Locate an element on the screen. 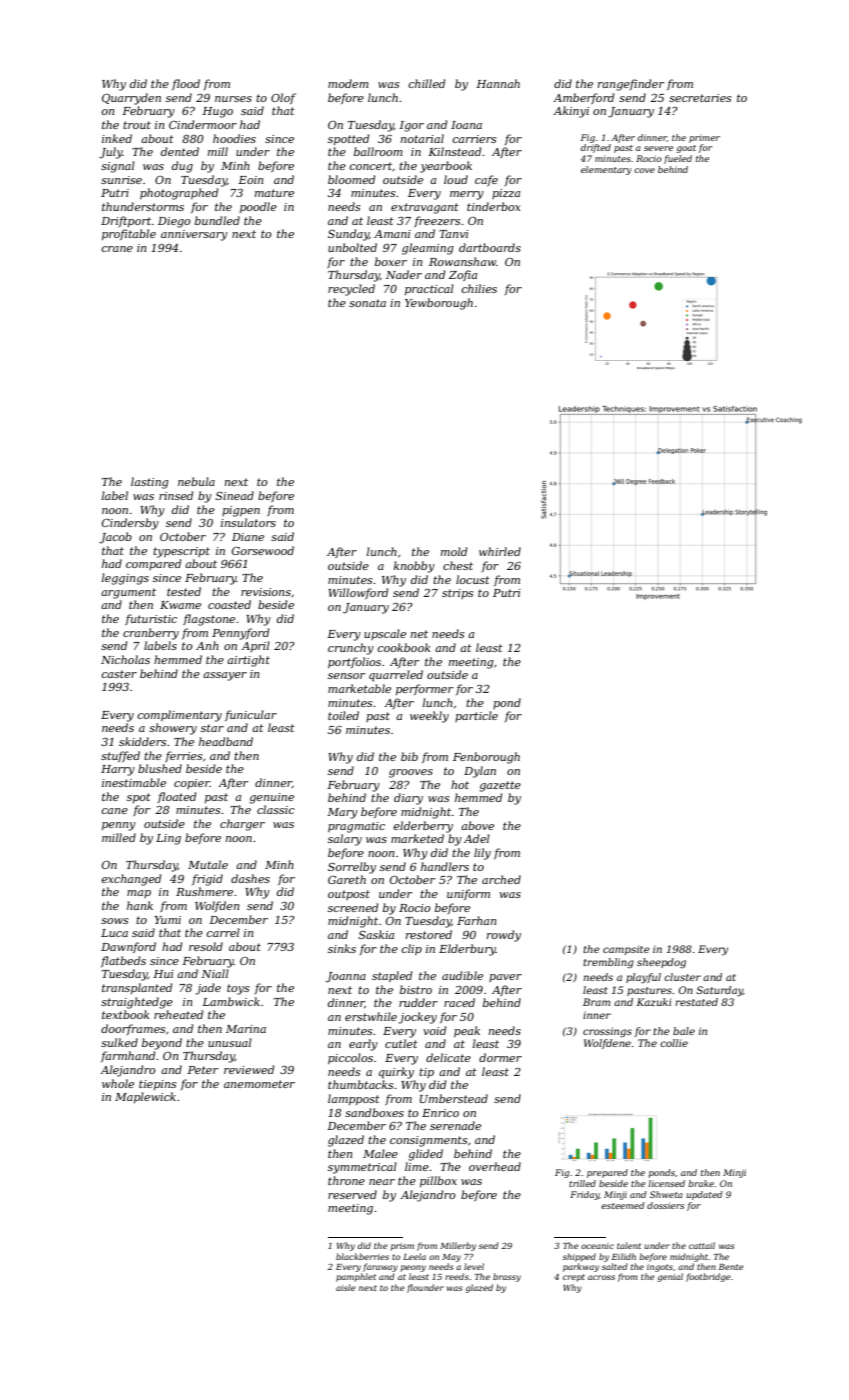 This screenshot has width=849, height=1400. mold is located at coordinates (454, 551).
